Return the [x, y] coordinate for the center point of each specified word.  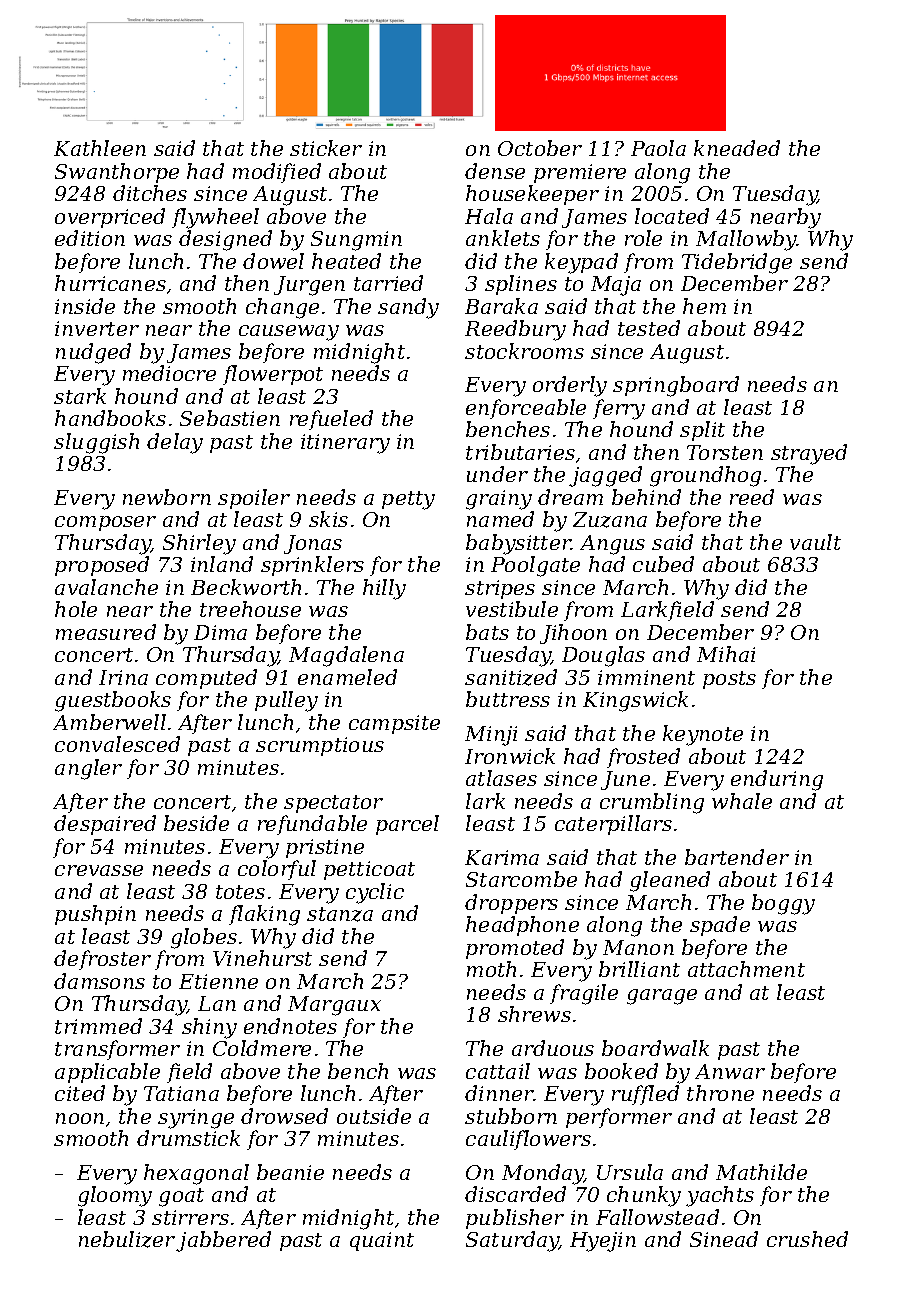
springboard [676, 386]
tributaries [520, 452]
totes [240, 892]
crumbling [652, 803]
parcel [407, 825]
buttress [508, 699]
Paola [658, 148]
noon [80, 1118]
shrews [534, 1014]
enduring [777, 780]
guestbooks [113, 701]
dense [495, 171]
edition [90, 238]
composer [105, 523]
